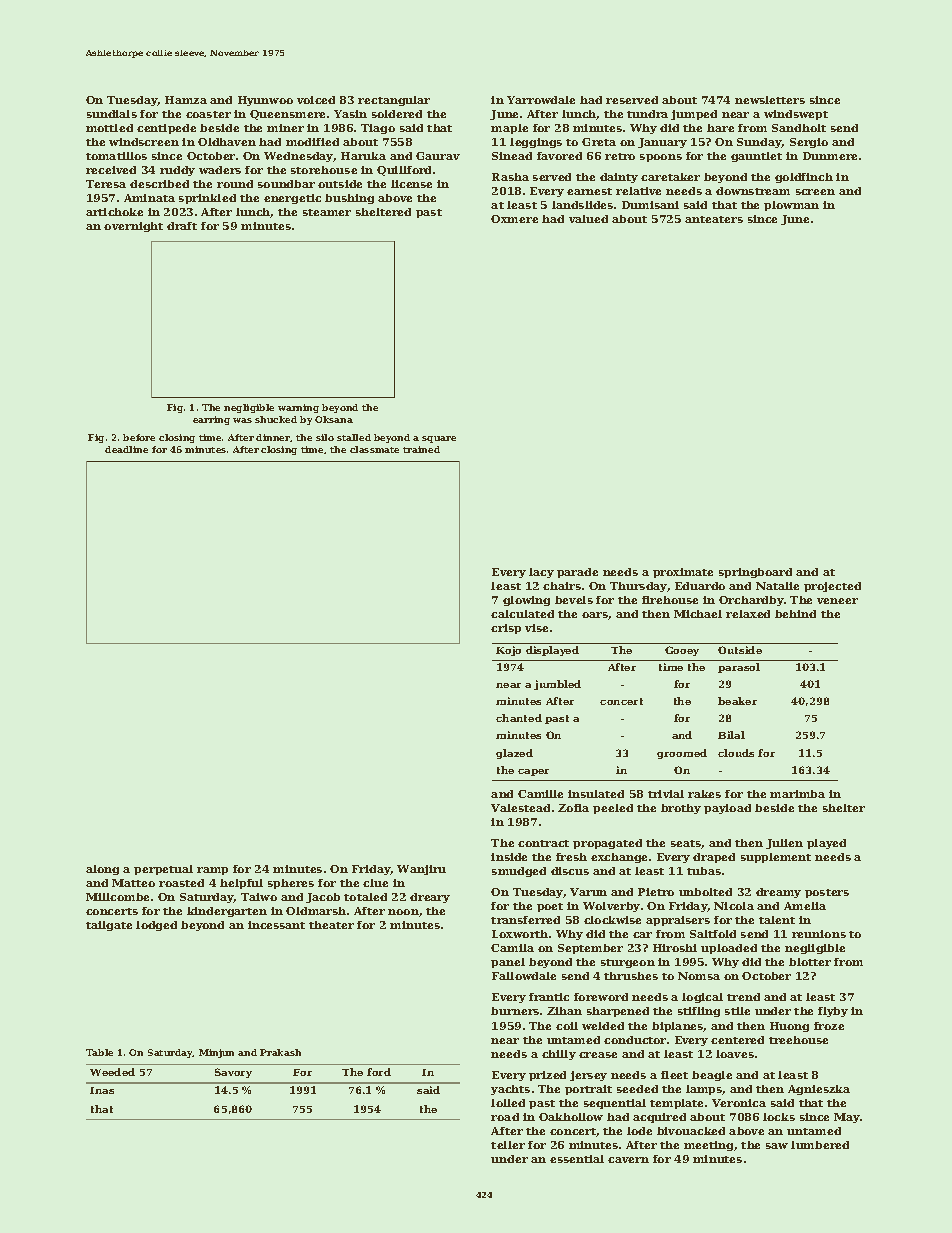  What do you see at coordinates (515, 1011) in the document?
I see `burners` at bounding box center [515, 1011].
